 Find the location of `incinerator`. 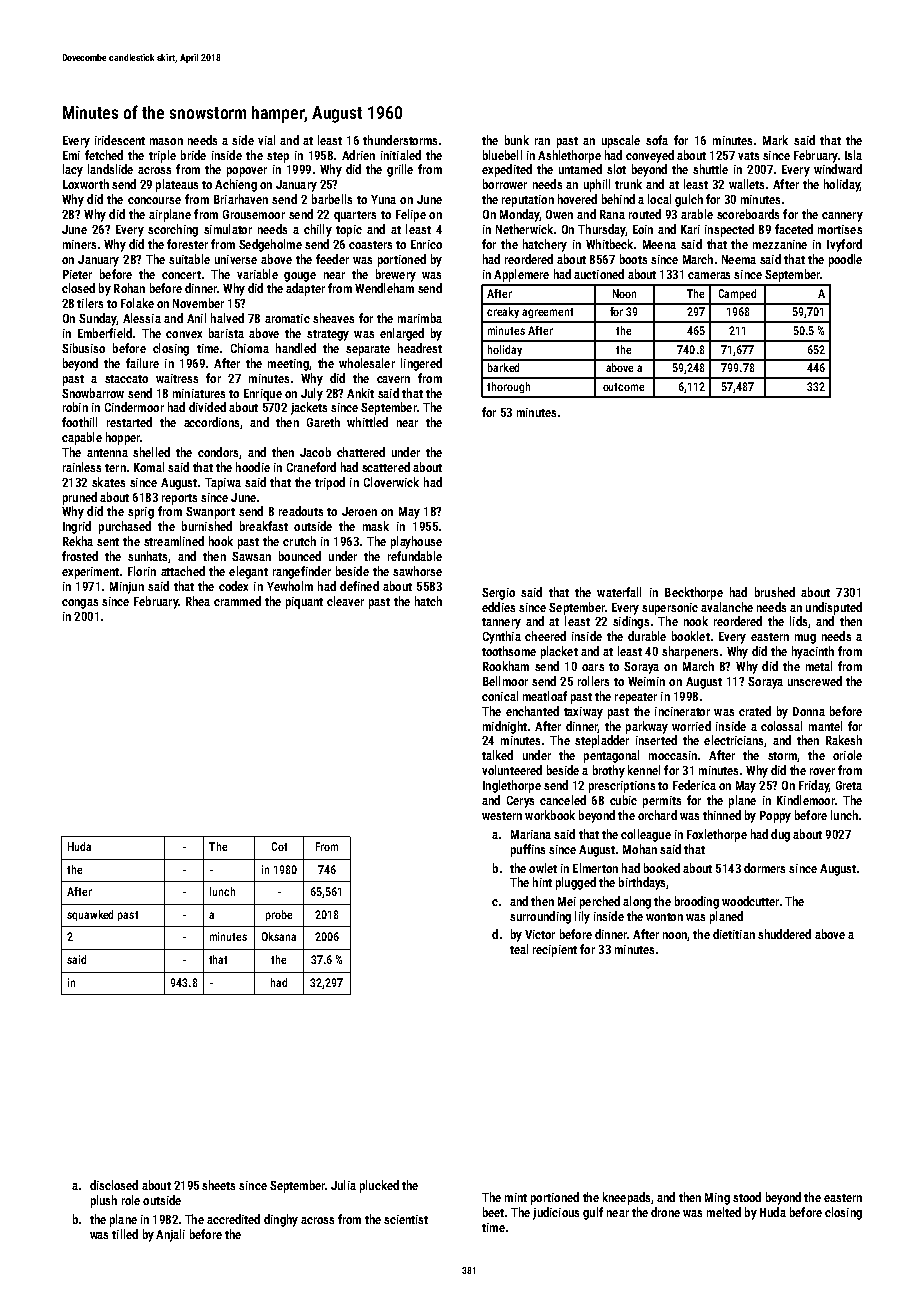

incinerator is located at coordinates (682, 711).
